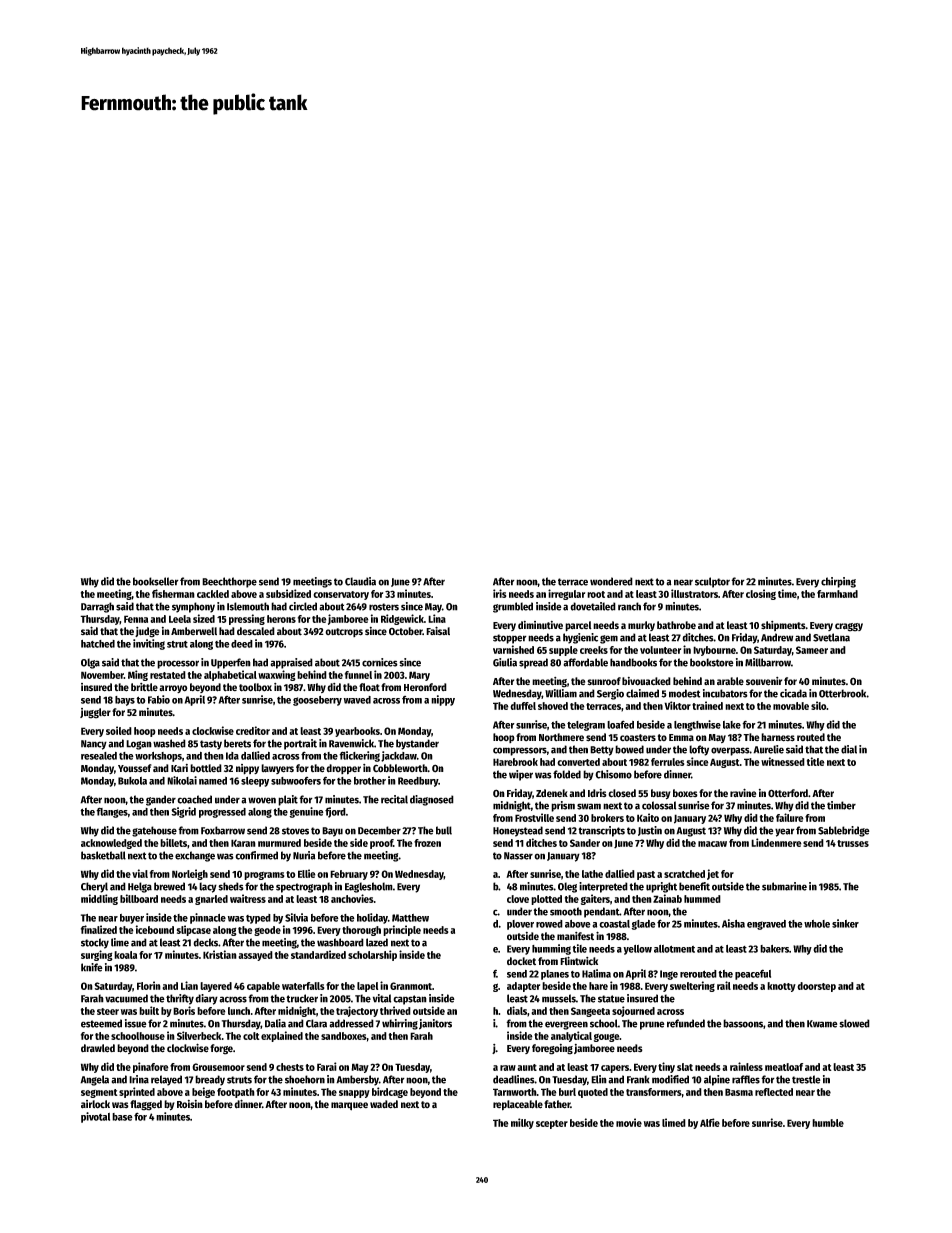 This screenshot has width=952, height=1233. What do you see at coordinates (522, 1123) in the screenshot?
I see `milky` at bounding box center [522, 1123].
